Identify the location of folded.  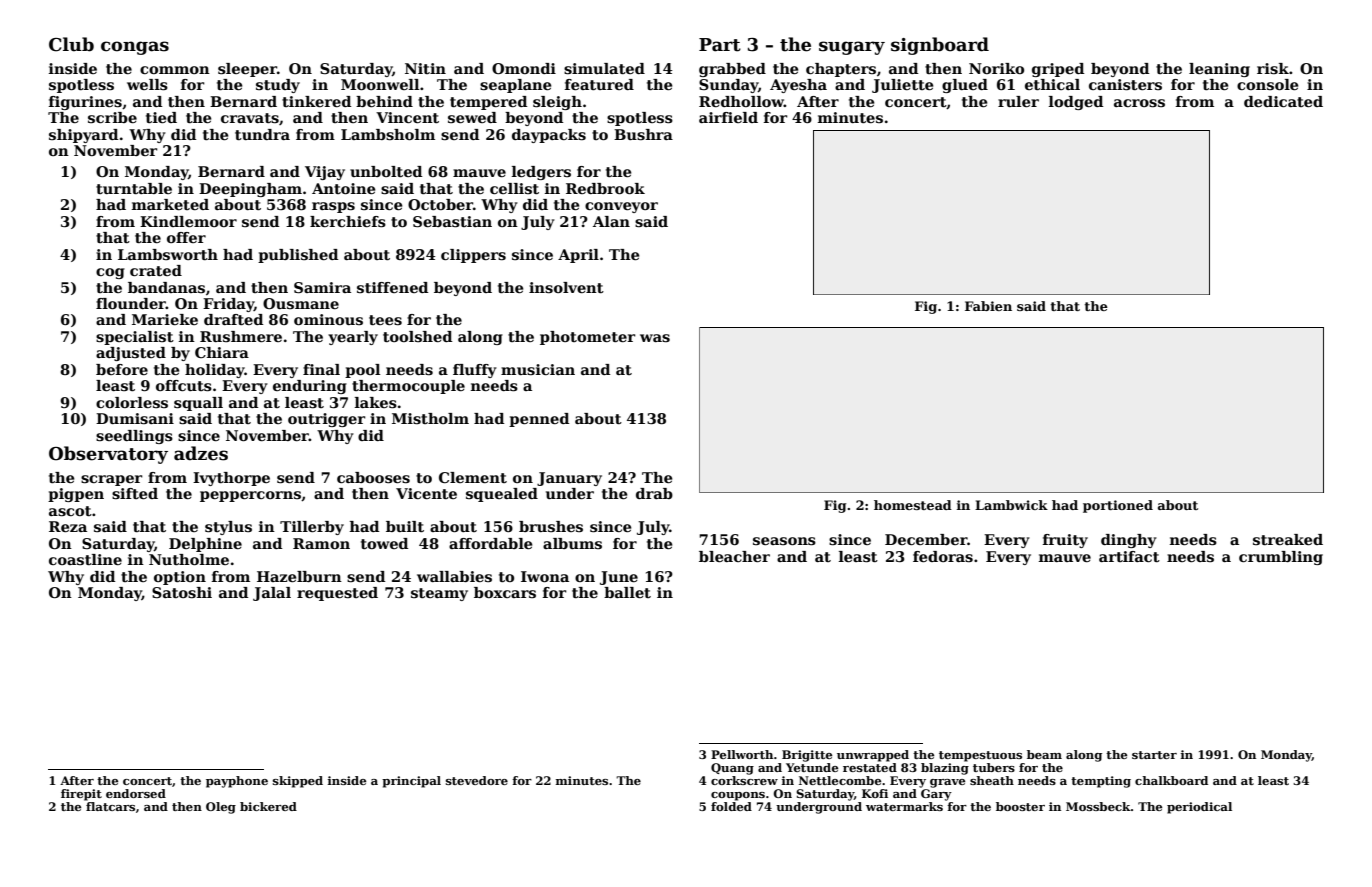
(731, 806).
